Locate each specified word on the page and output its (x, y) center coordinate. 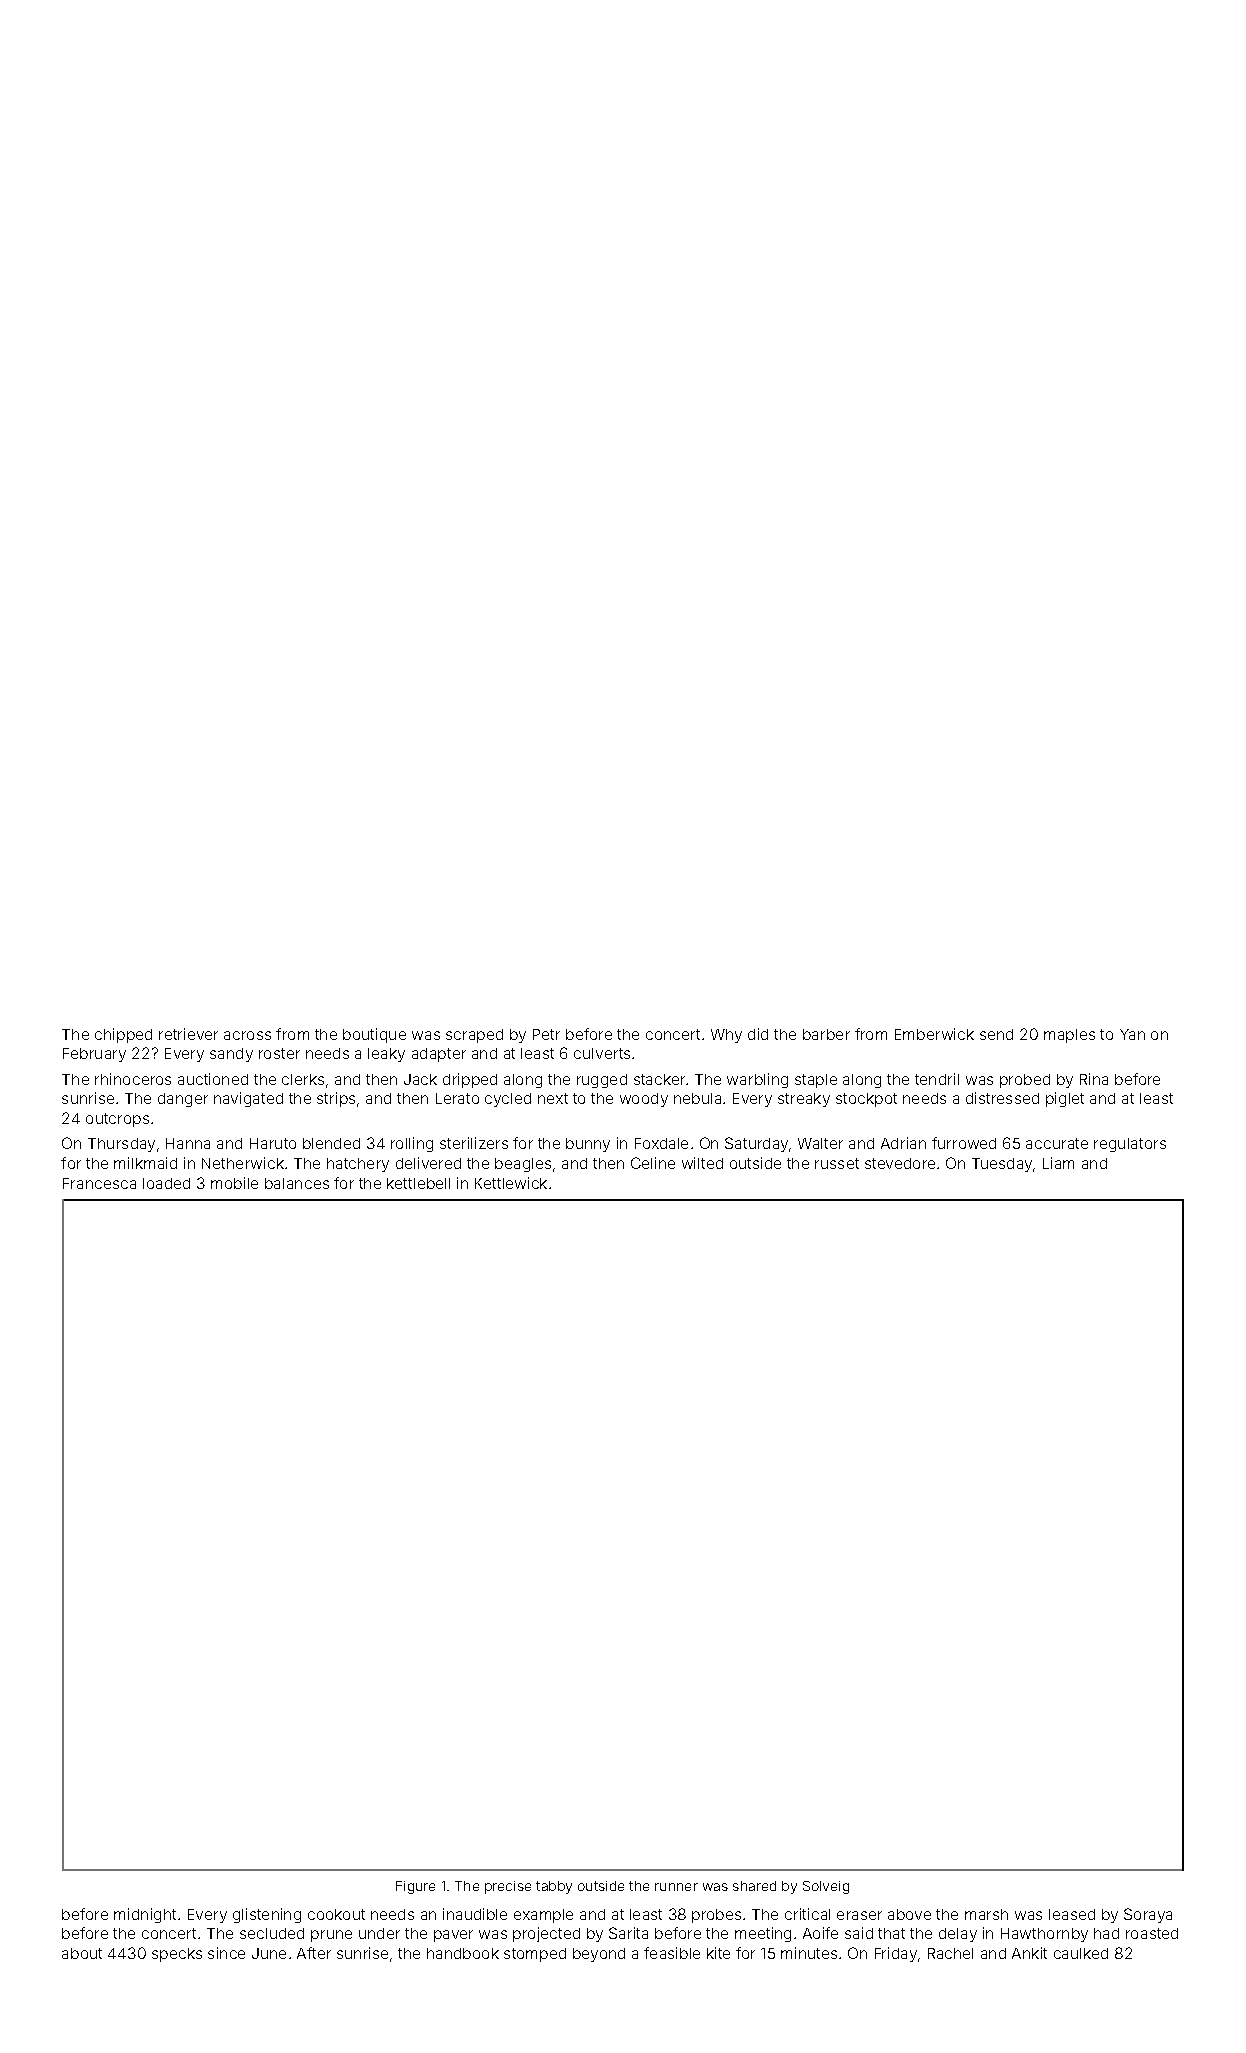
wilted (702, 1163)
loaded (166, 1183)
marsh (986, 1914)
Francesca (99, 1183)
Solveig (826, 1887)
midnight (145, 1915)
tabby (554, 1887)
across (247, 1035)
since (226, 1953)
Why (726, 1036)
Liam (1058, 1163)
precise (508, 1887)
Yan (1132, 1034)
